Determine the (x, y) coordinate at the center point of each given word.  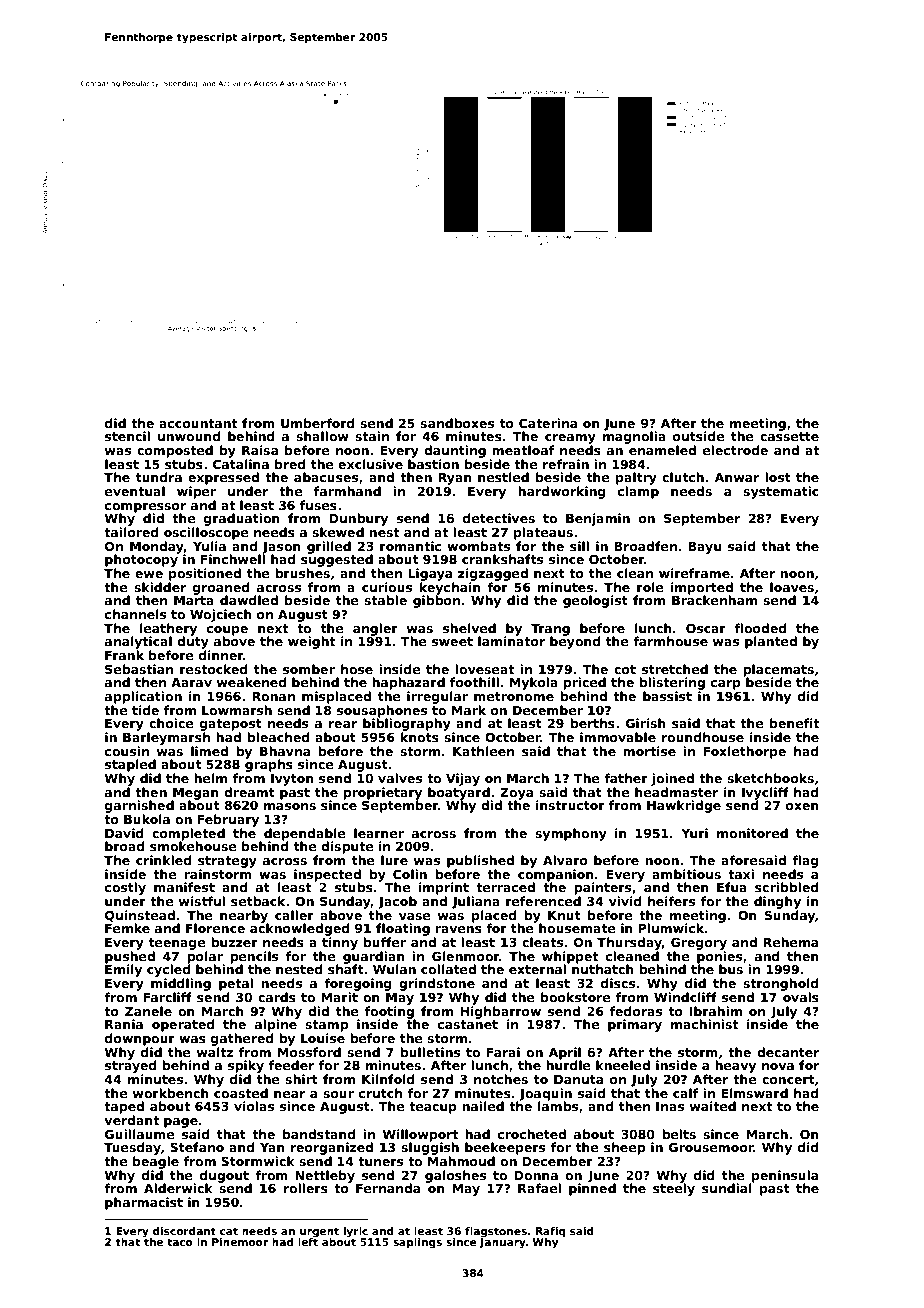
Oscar (706, 628)
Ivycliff (765, 793)
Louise (323, 1038)
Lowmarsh (237, 710)
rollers (306, 1188)
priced (584, 683)
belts (679, 1134)
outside (699, 436)
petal (236, 984)
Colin (410, 874)
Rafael (539, 1188)
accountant (198, 423)
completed (188, 834)
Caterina (548, 423)
